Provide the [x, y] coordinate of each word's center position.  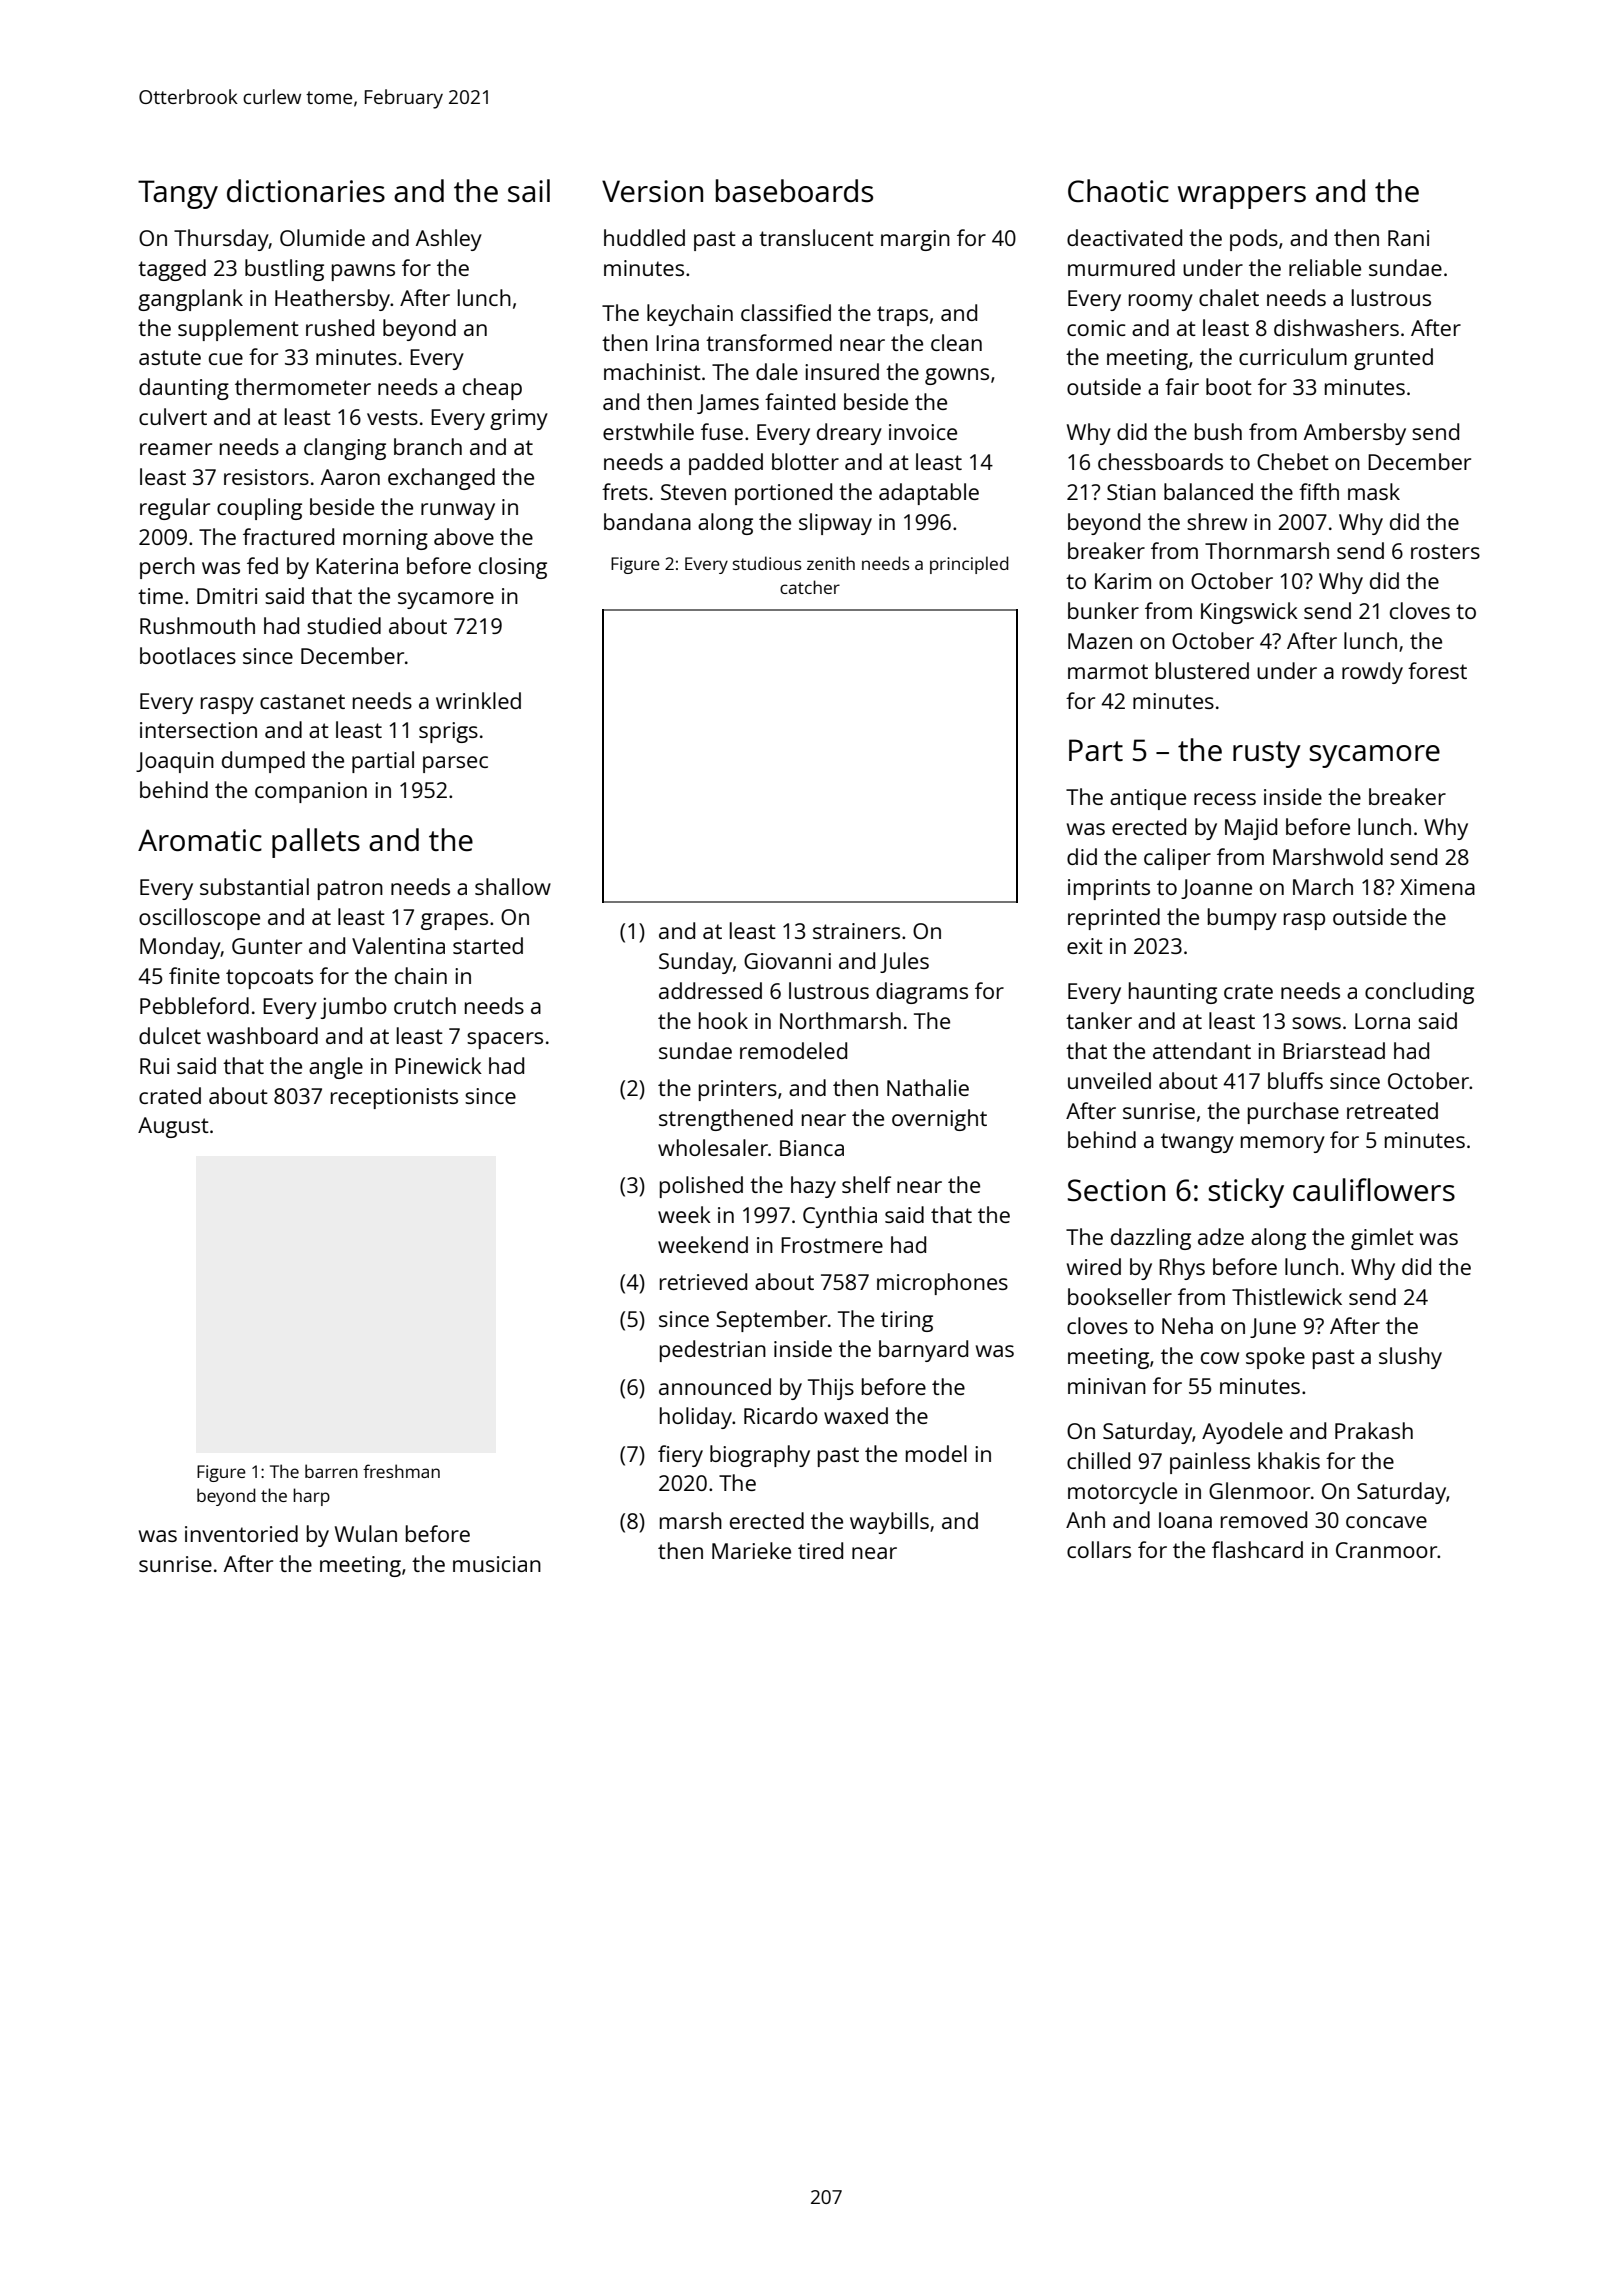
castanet [302, 701]
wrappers [1242, 197]
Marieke [751, 1550]
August [173, 1127]
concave [1386, 1522]
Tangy [178, 194]
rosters [1445, 551]
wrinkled [478, 700]
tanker [1099, 1020]
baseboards [794, 191]
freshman [401, 1471]
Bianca [812, 1148]
